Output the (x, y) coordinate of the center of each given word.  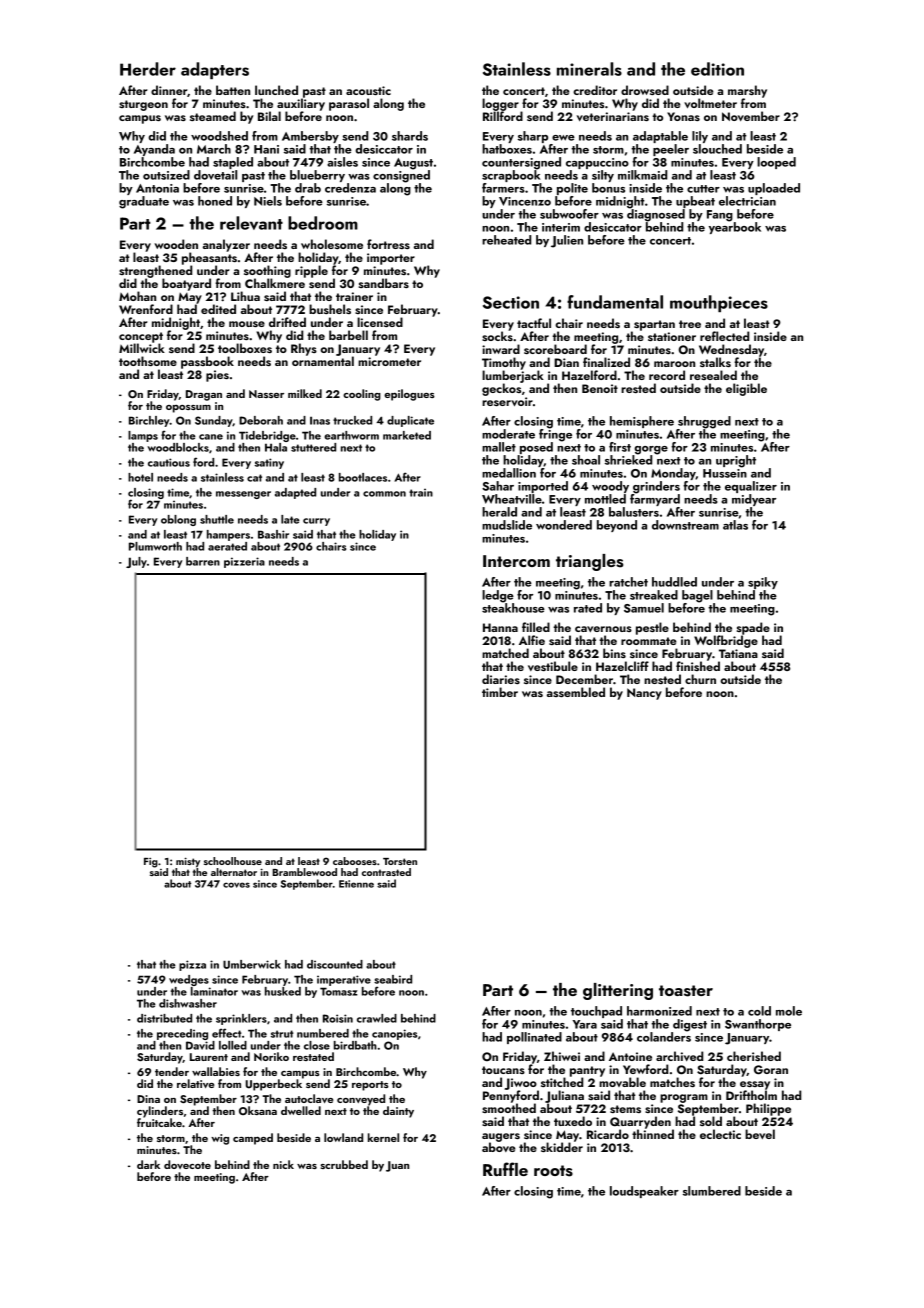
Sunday (214, 421)
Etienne (356, 884)
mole (789, 1011)
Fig (151, 862)
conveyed (361, 1100)
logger (500, 104)
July (136, 562)
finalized (606, 362)
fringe (555, 435)
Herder (148, 69)
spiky (763, 583)
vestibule (553, 666)
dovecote (187, 1164)
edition (717, 69)
